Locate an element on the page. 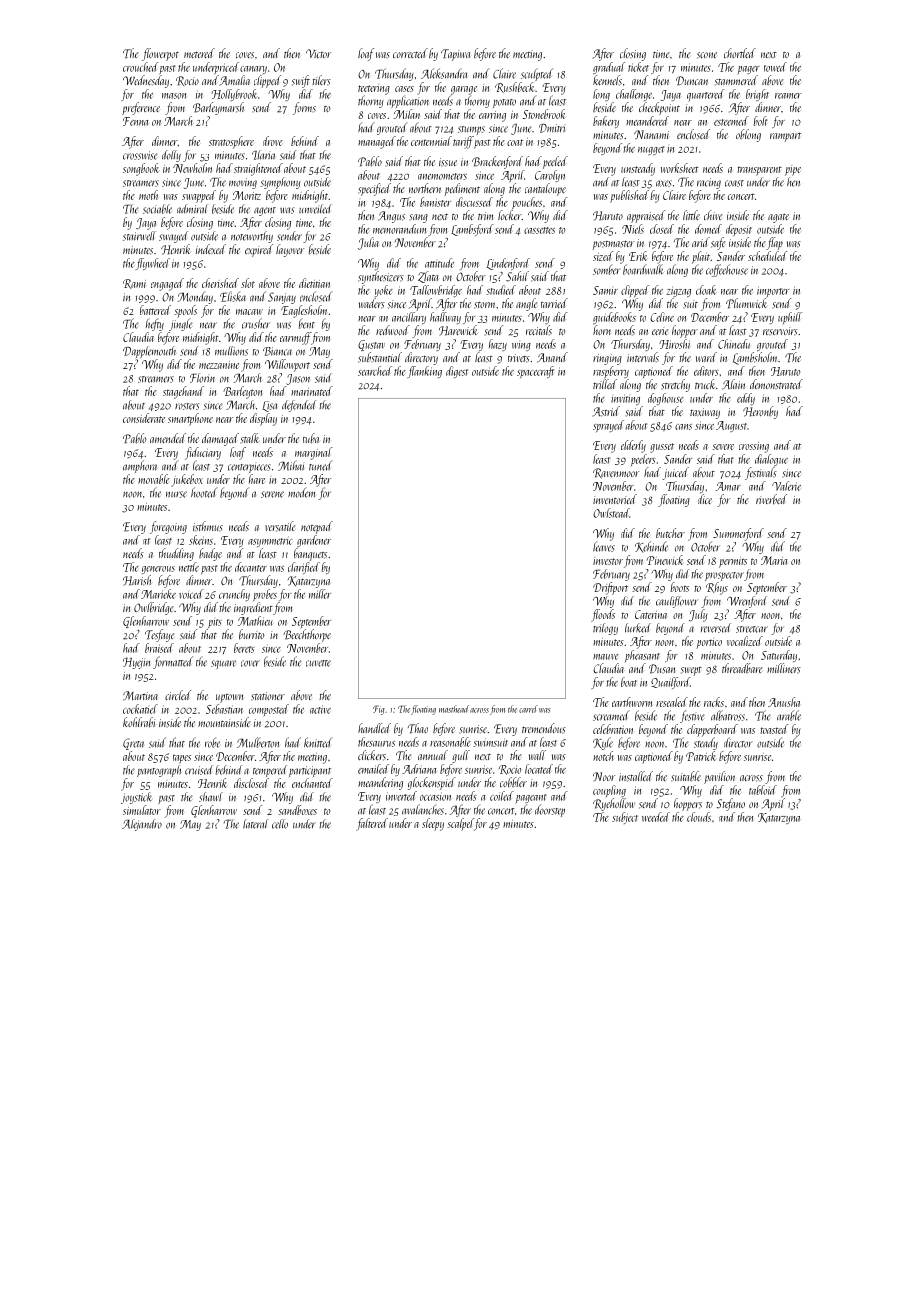 The height and width of the image is (1308, 924). banquets is located at coordinates (310, 554).
